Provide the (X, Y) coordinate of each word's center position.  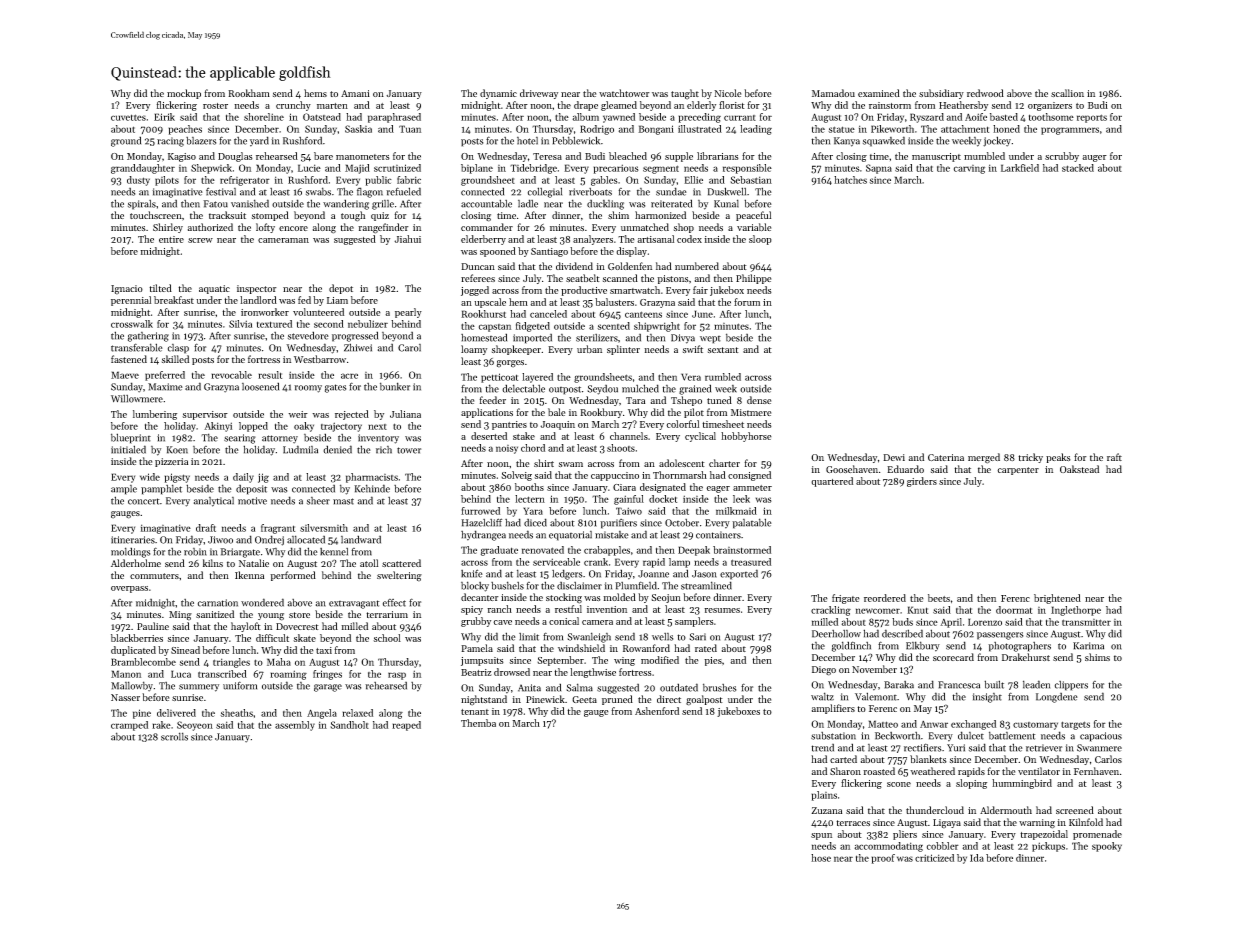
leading (756, 130)
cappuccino (615, 476)
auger (1094, 158)
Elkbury (923, 646)
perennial (131, 301)
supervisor (205, 415)
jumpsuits (482, 661)
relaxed (357, 713)
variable (754, 227)
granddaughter (143, 169)
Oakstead (1079, 469)
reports (1092, 118)
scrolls (174, 736)
